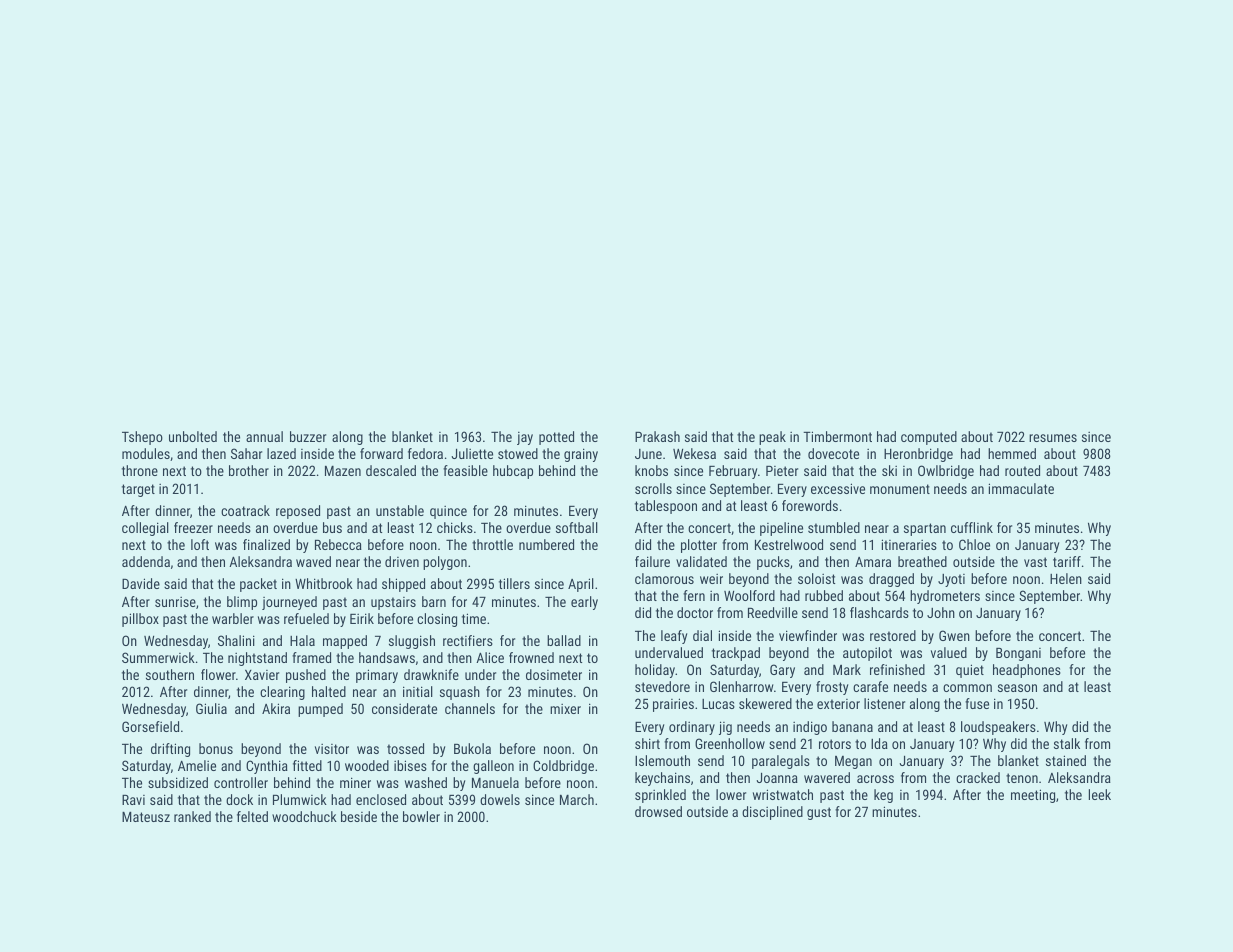  Describe the element at coordinates (170, 750) in the image. I see `drifting` at that location.
